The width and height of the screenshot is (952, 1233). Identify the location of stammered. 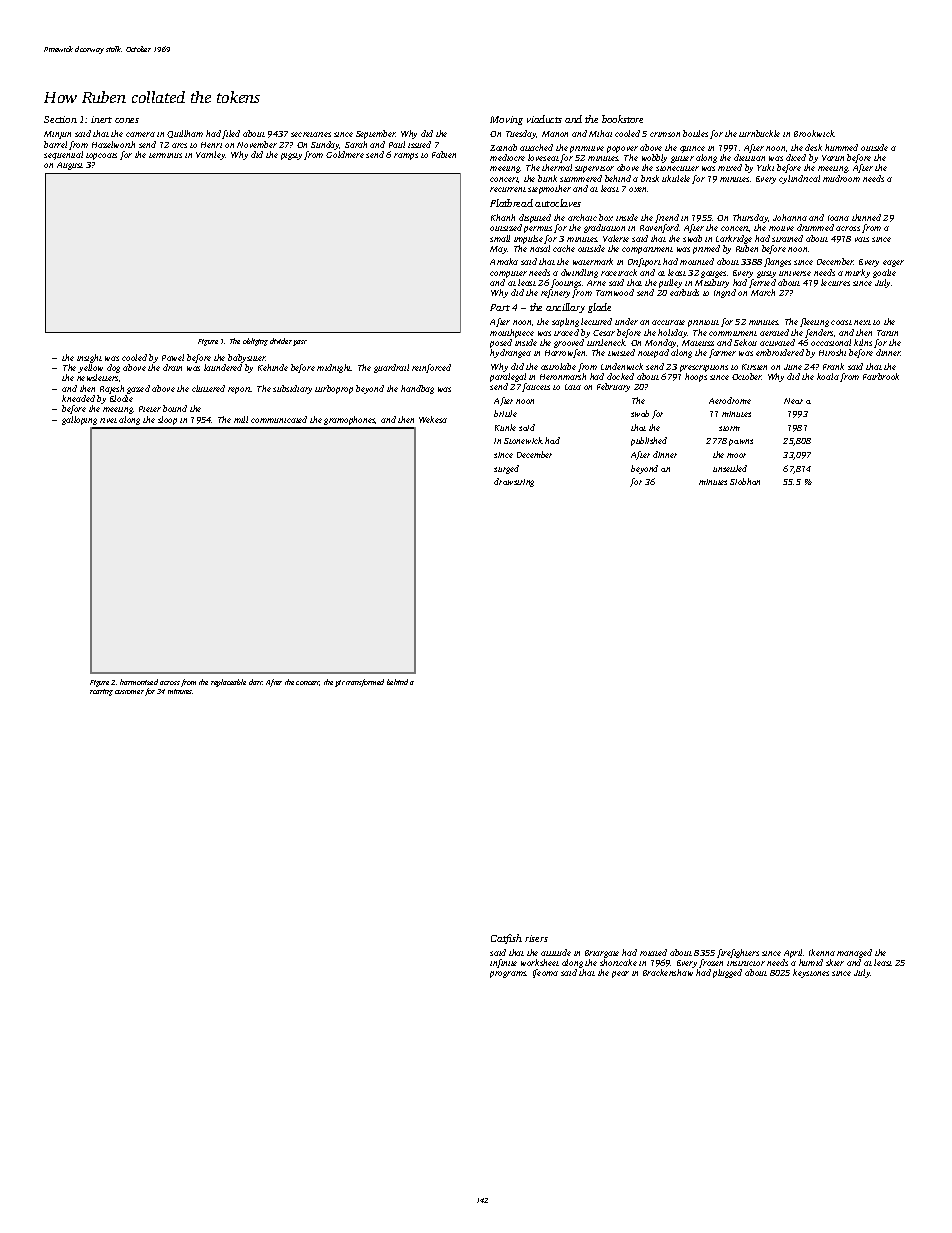
(581, 178).
